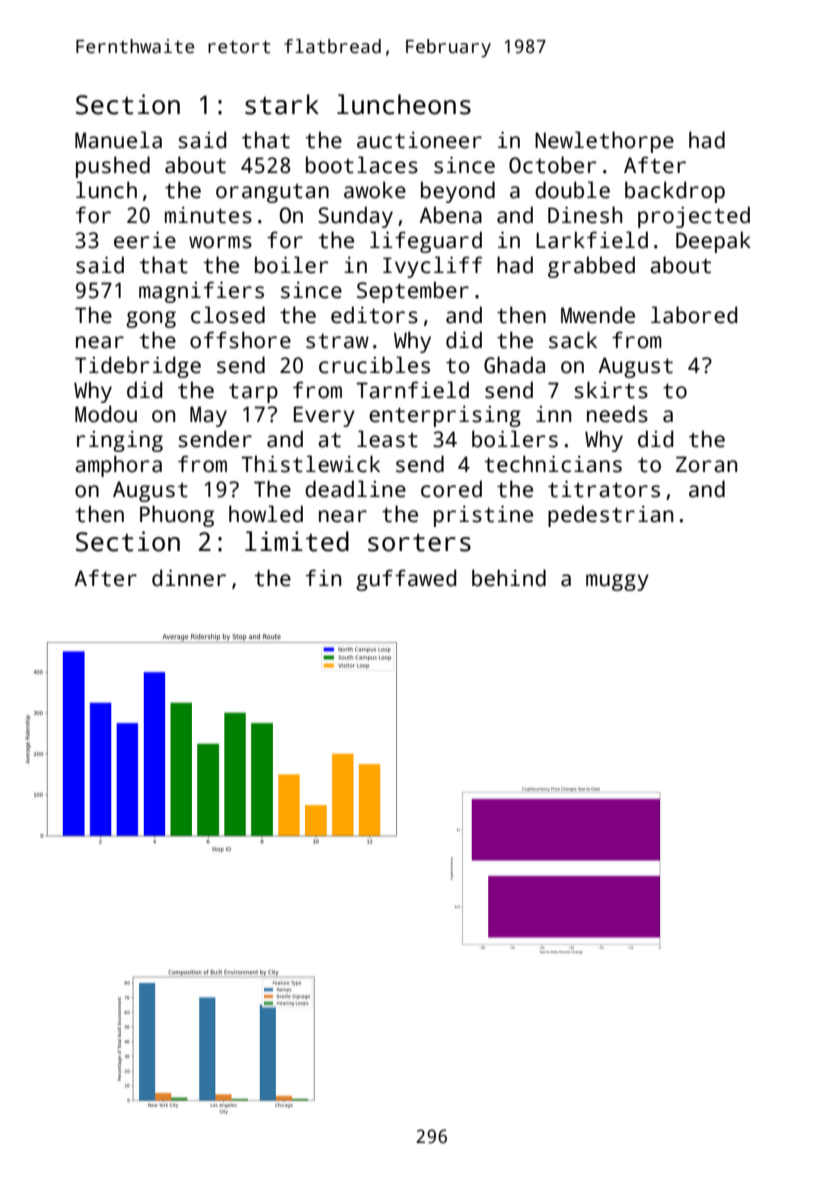 The width and height of the screenshot is (831, 1179). I want to click on Manuela, so click(118, 140).
